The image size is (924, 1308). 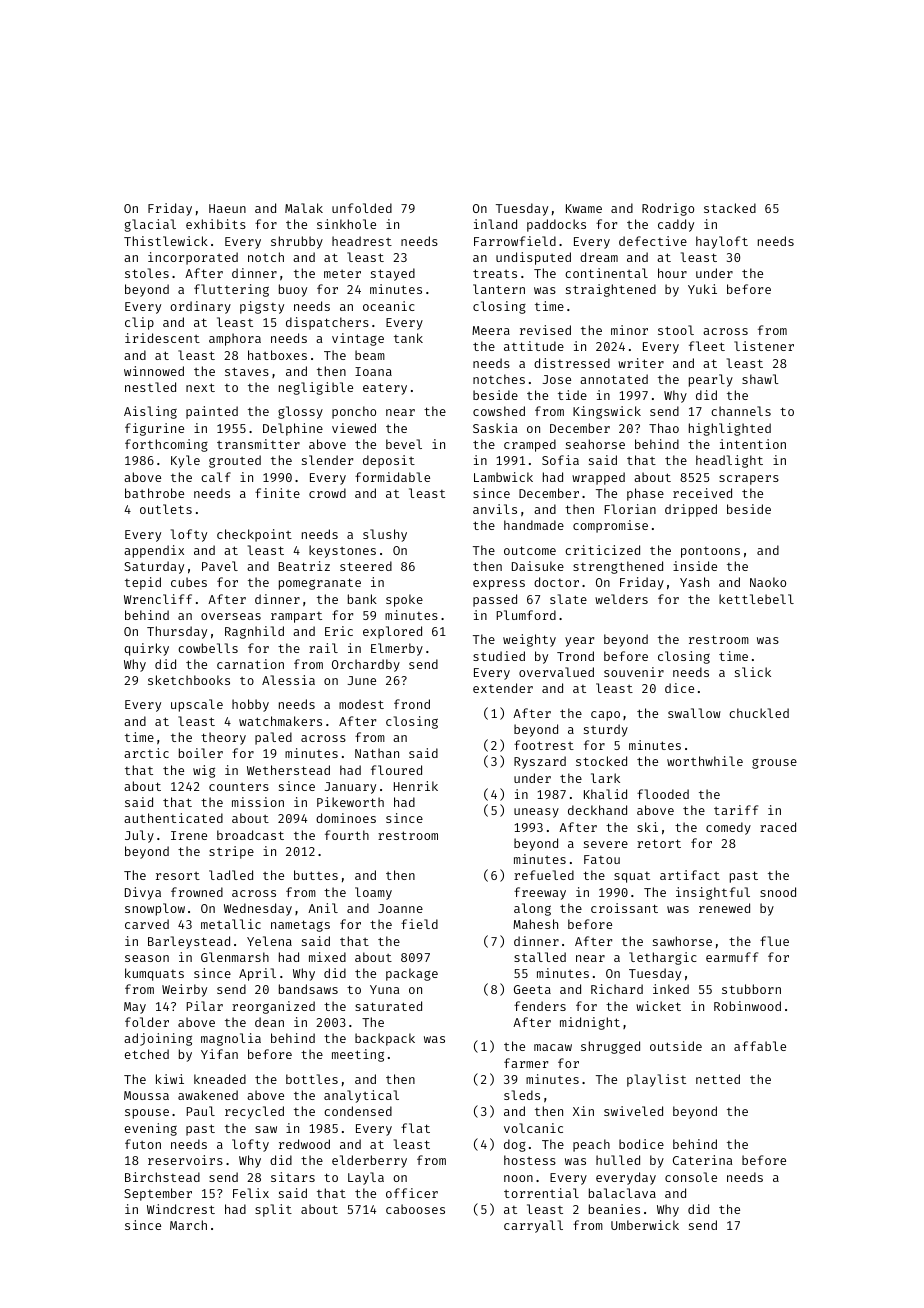 What do you see at coordinates (532, 909) in the screenshot?
I see `along` at bounding box center [532, 909].
